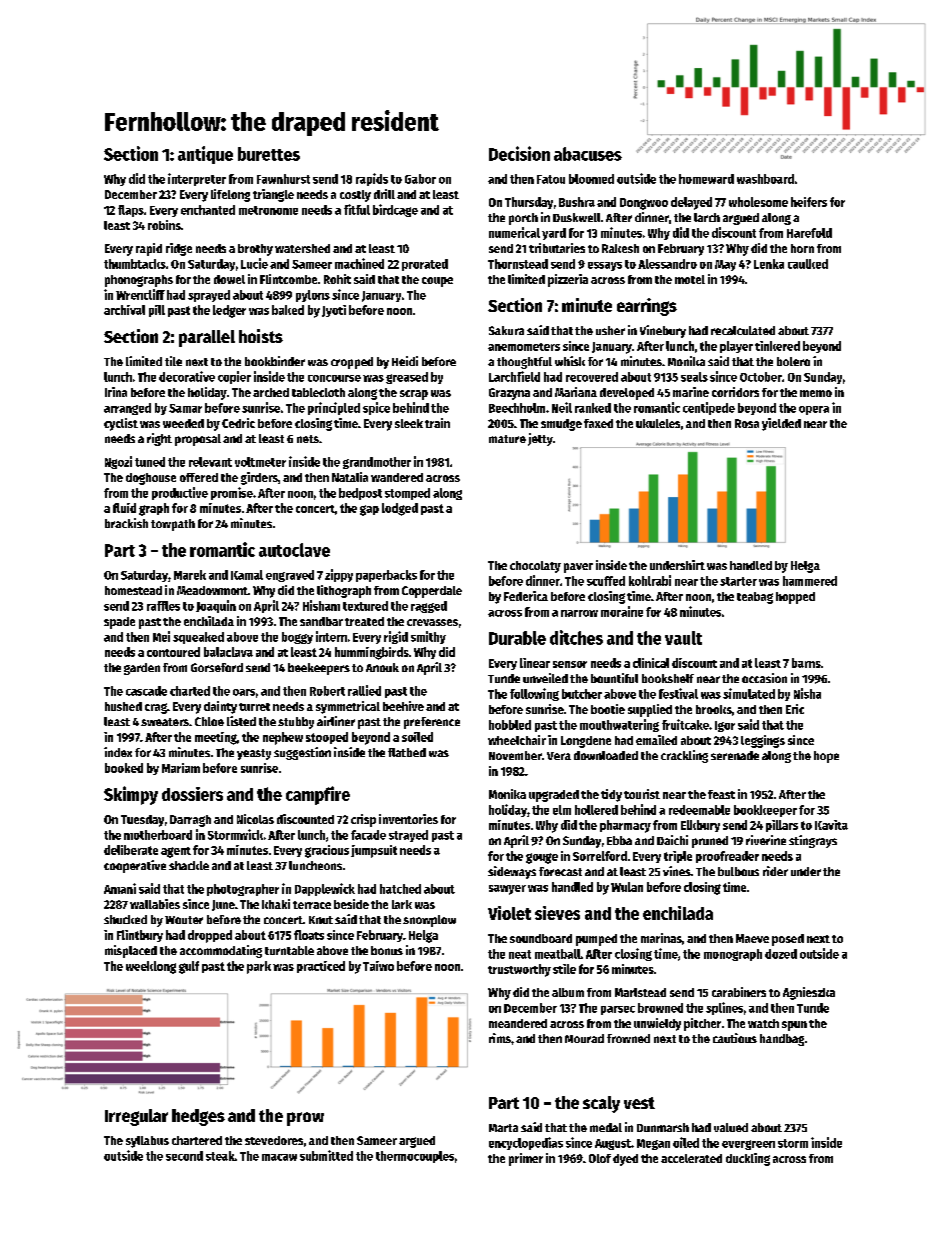  Describe the element at coordinates (255, 250) in the image. I see `brothy` at that location.
